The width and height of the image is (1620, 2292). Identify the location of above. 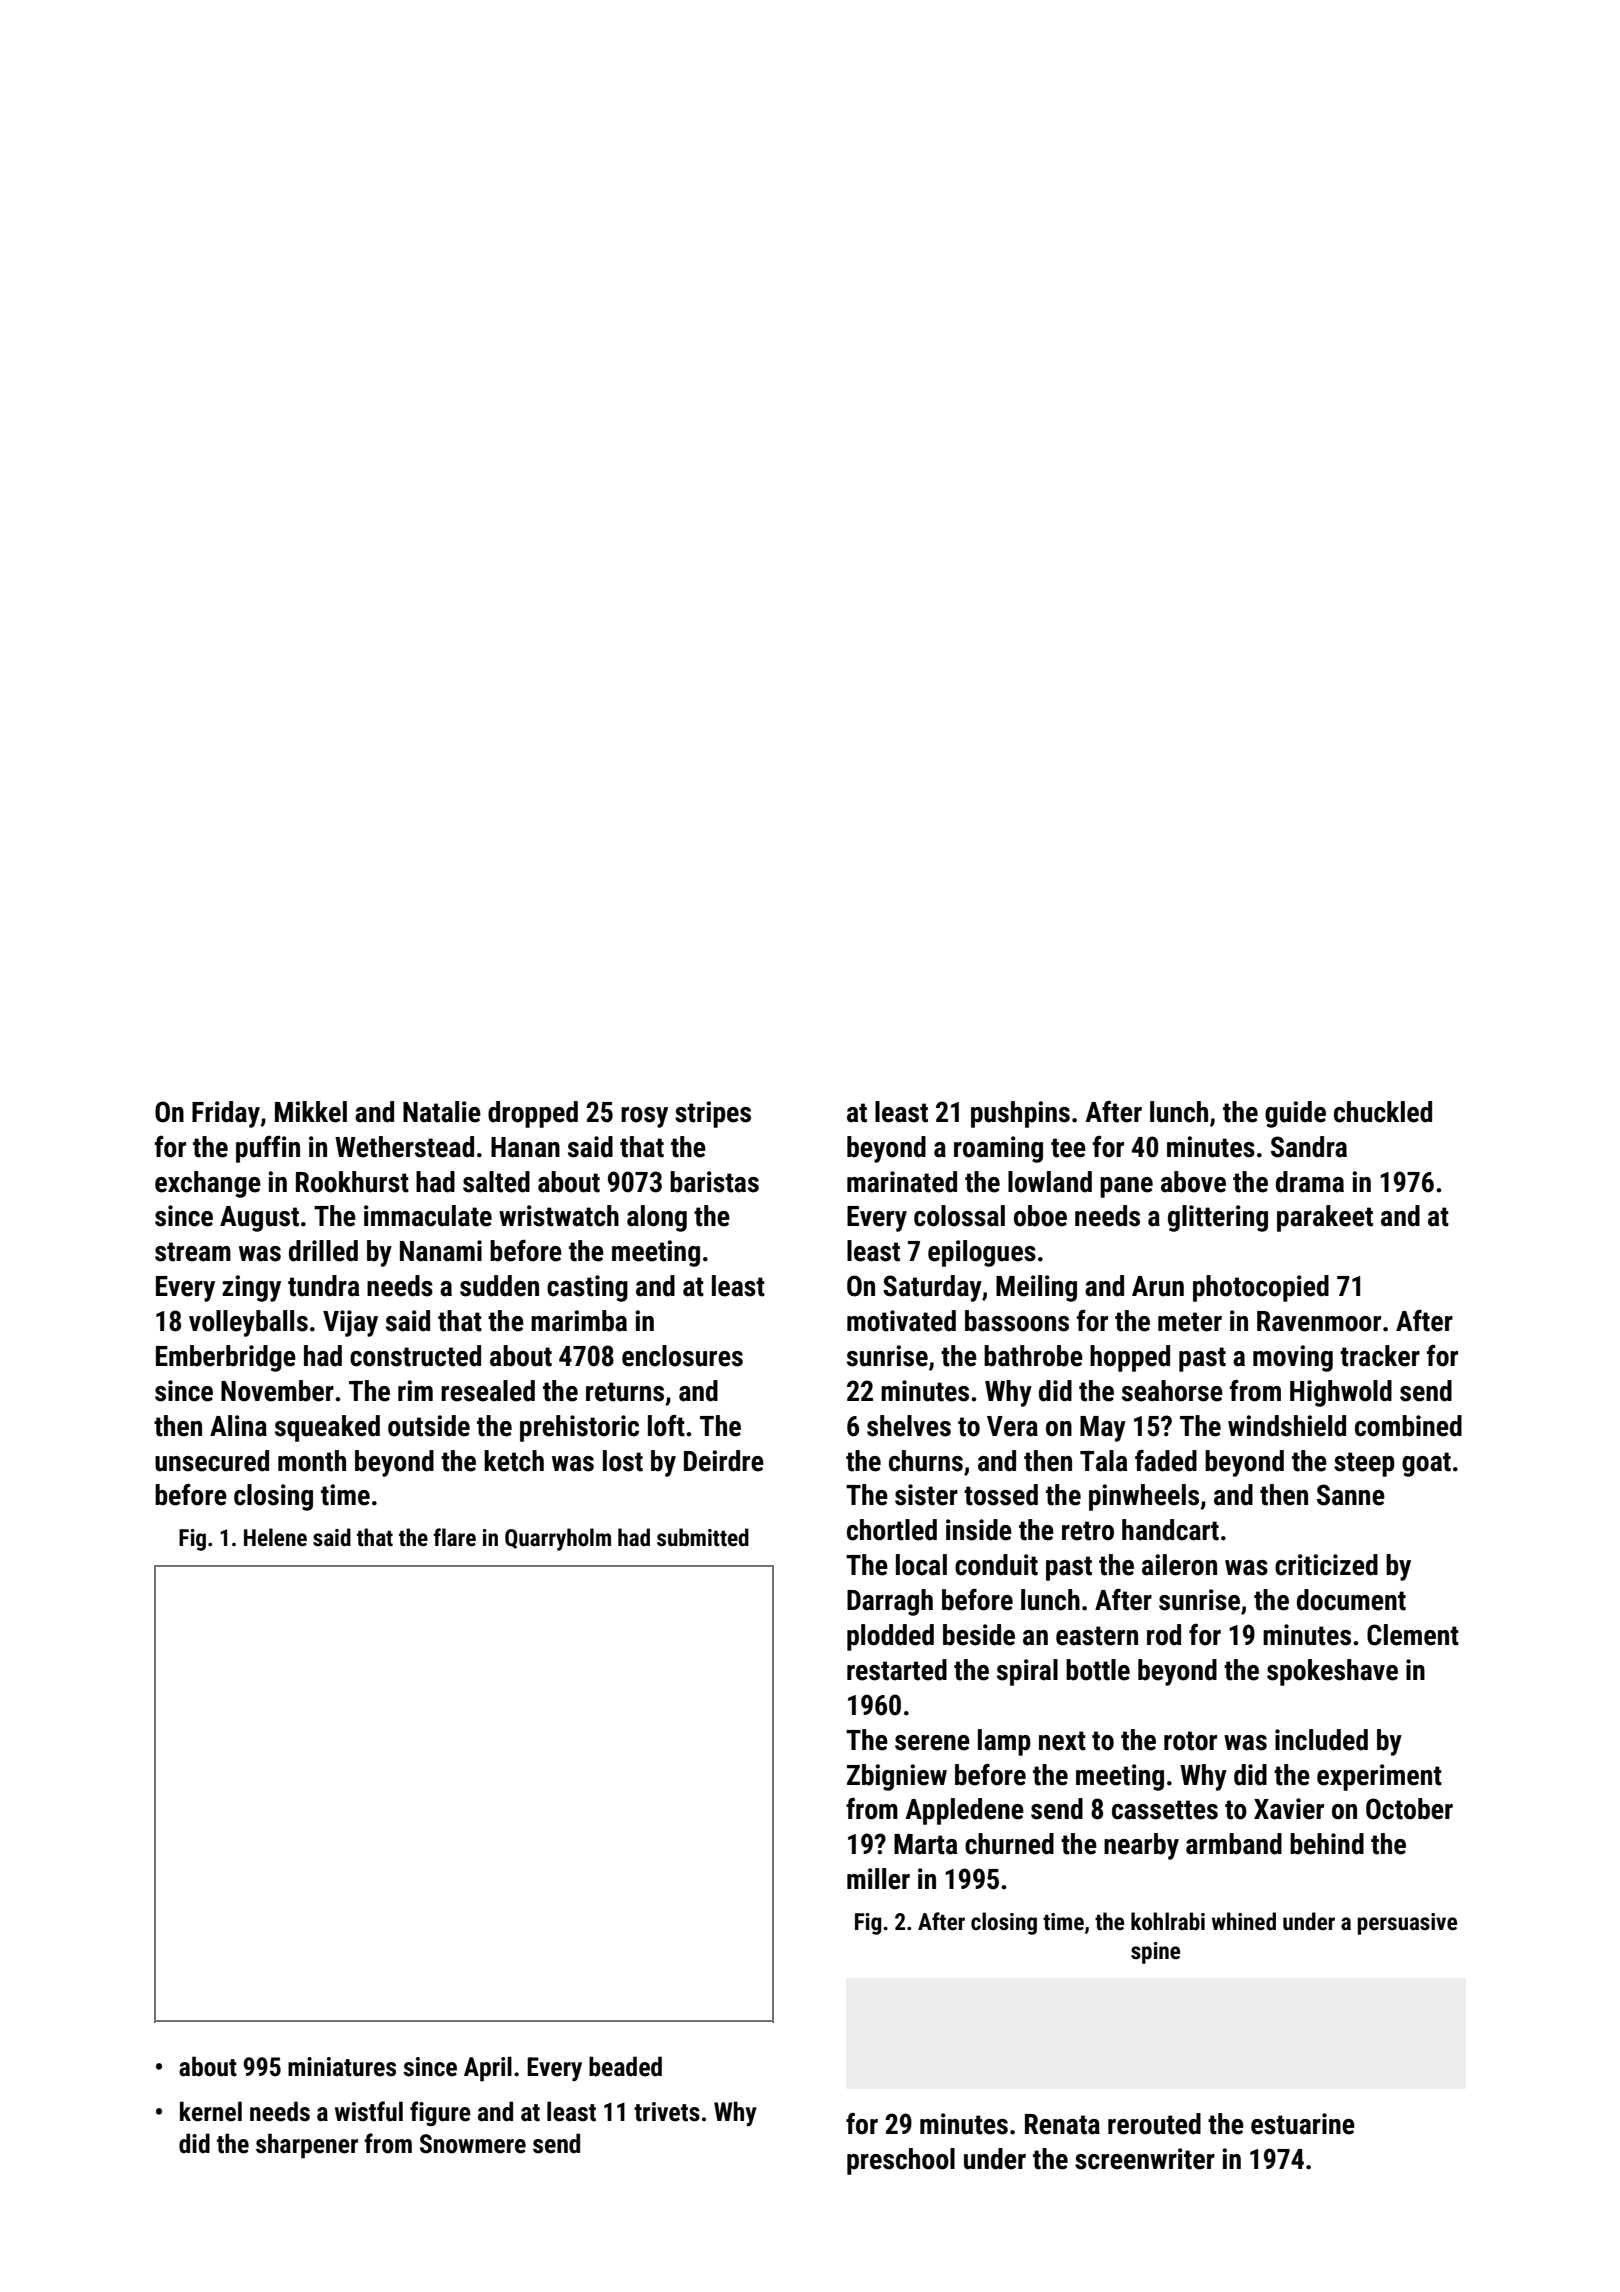
(1193, 1182).
